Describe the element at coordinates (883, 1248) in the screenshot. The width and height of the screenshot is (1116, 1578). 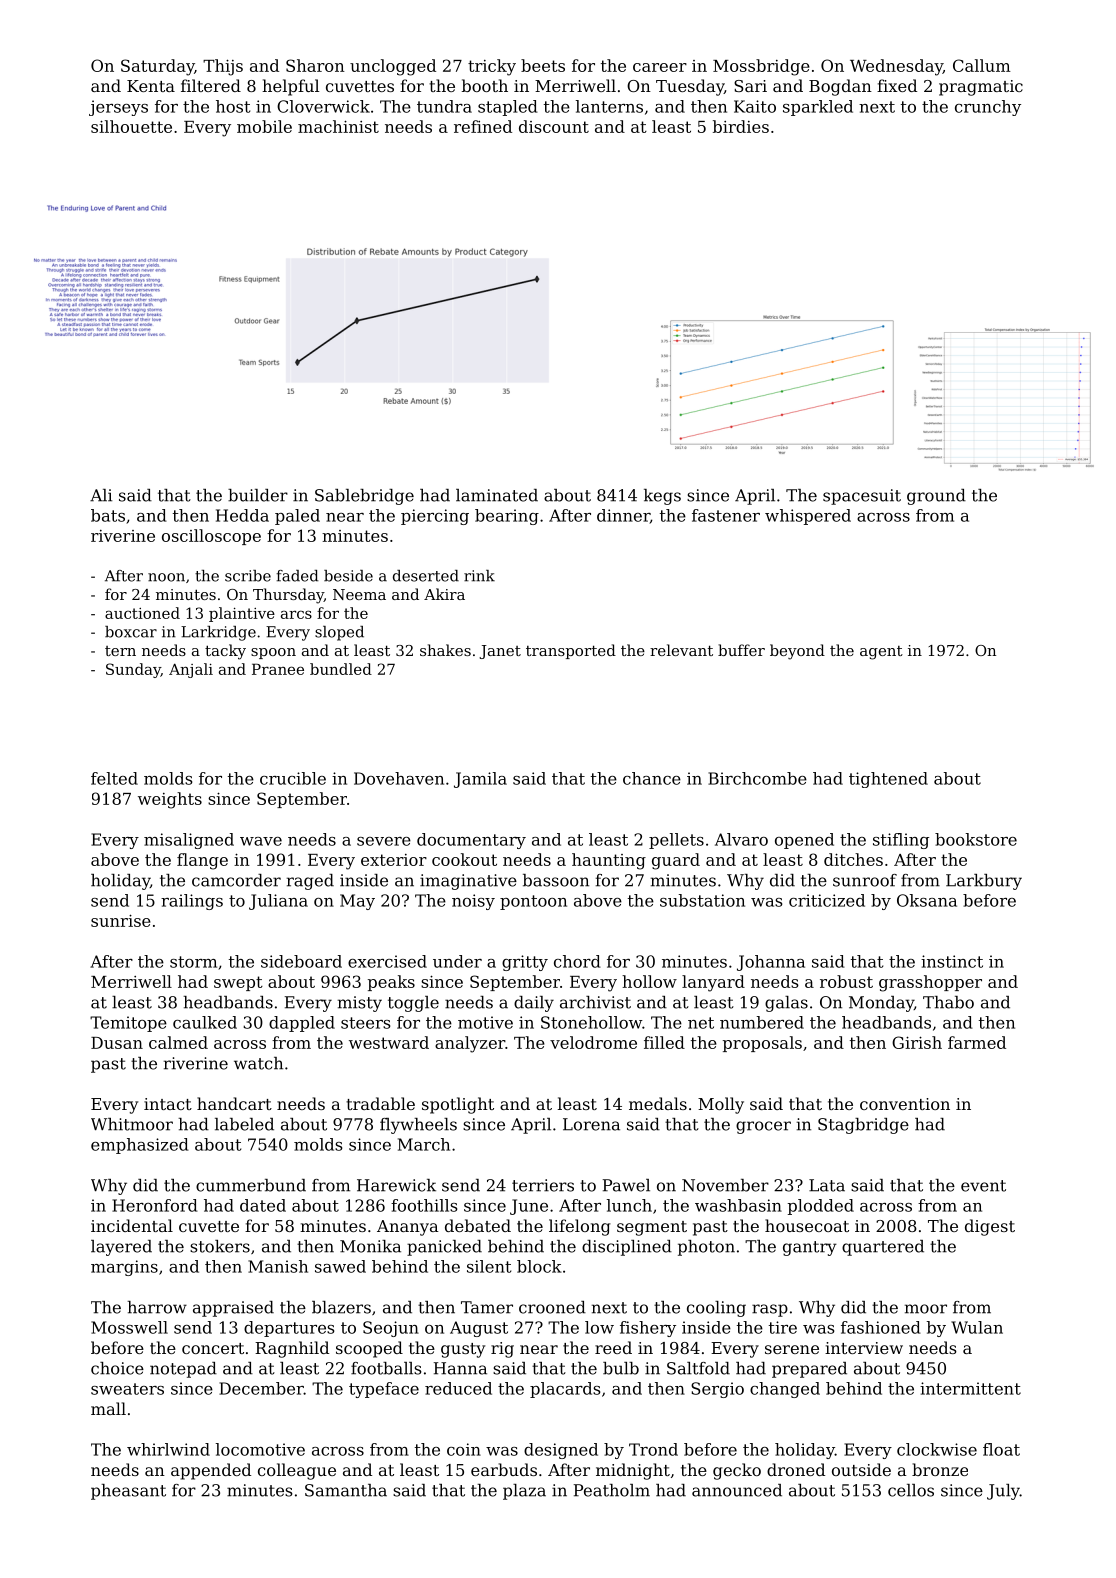
I see `quartered` at that location.
